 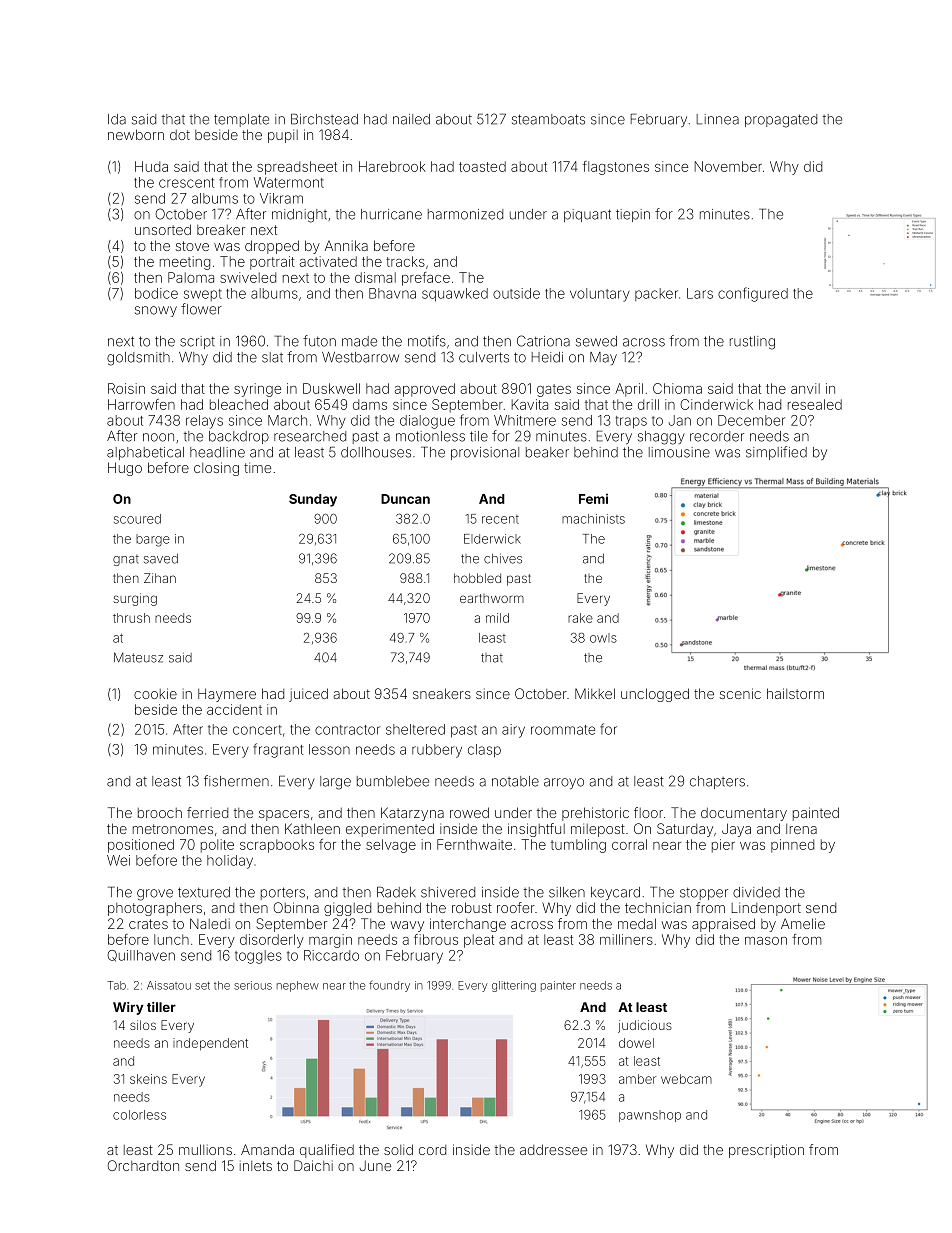 What do you see at coordinates (503, 559) in the page?
I see `chives` at bounding box center [503, 559].
